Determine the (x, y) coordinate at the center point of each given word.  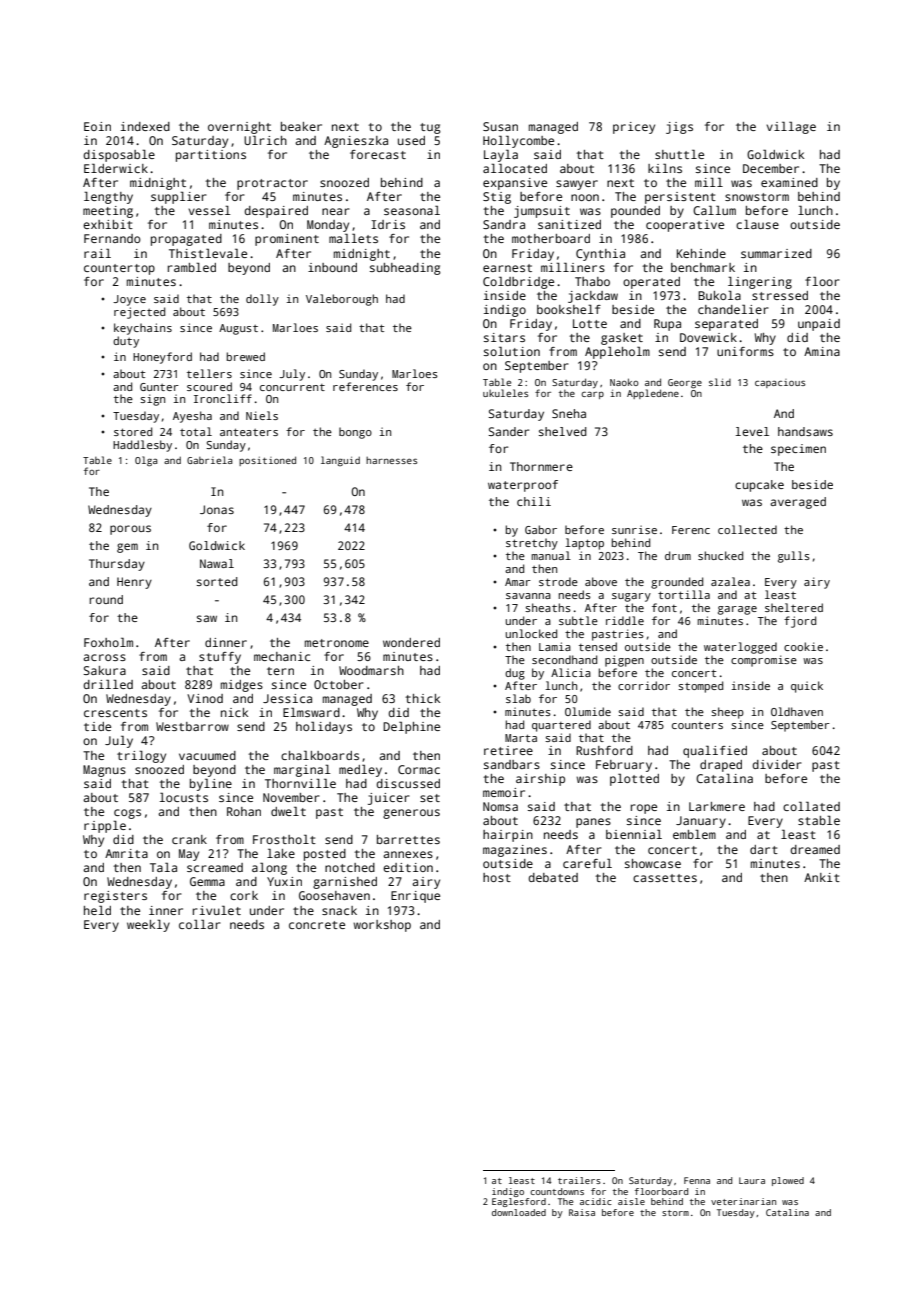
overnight (239, 128)
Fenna (697, 1180)
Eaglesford (519, 1202)
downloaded (519, 1212)
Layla (501, 156)
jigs (679, 128)
